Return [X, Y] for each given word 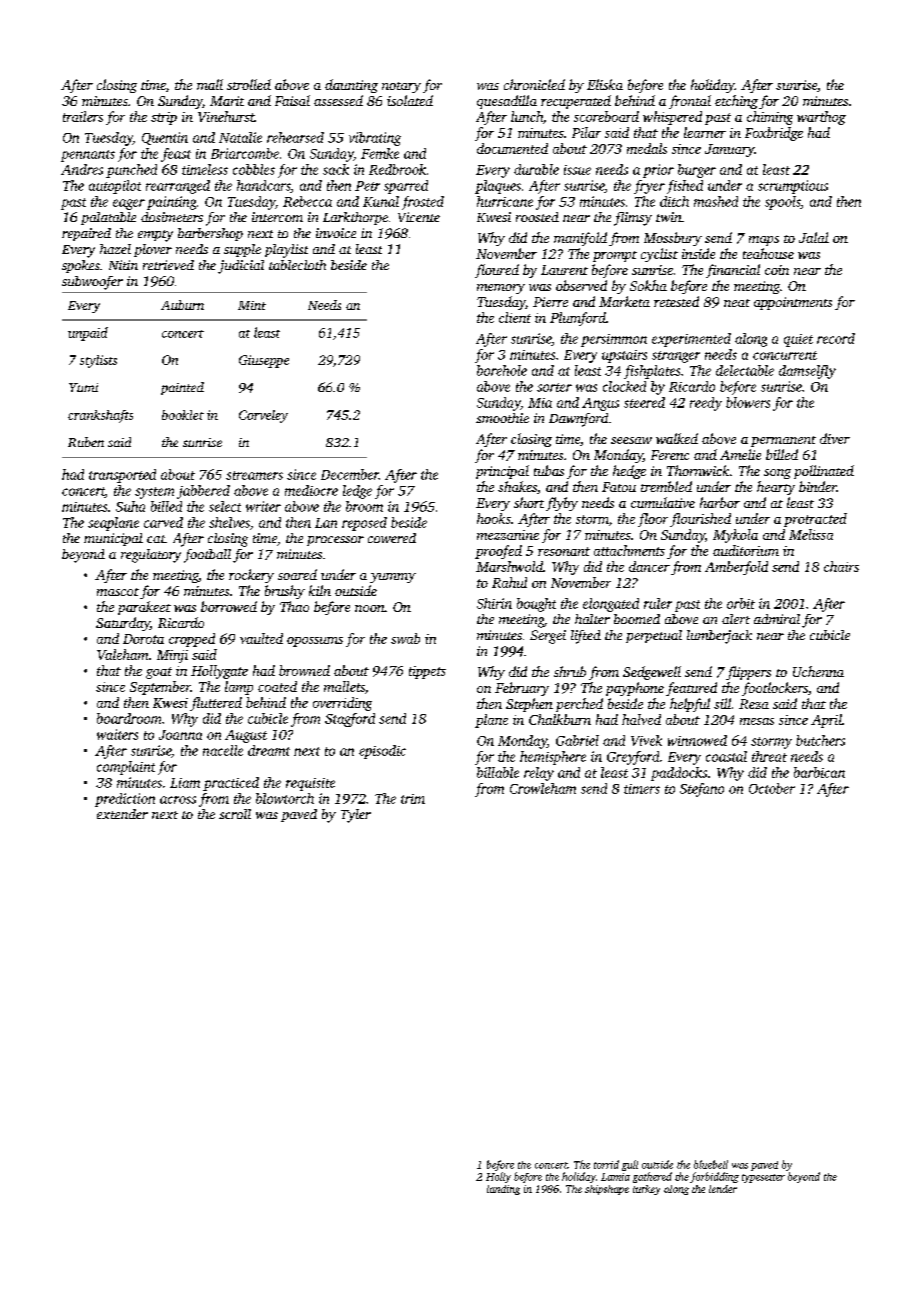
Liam [185, 783]
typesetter [763, 1178]
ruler [658, 603]
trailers [83, 116]
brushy [285, 592]
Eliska [605, 84]
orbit [741, 603]
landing [503, 1190]
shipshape [607, 1190]
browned [304, 670]
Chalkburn [560, 719]
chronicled [534, 84]
